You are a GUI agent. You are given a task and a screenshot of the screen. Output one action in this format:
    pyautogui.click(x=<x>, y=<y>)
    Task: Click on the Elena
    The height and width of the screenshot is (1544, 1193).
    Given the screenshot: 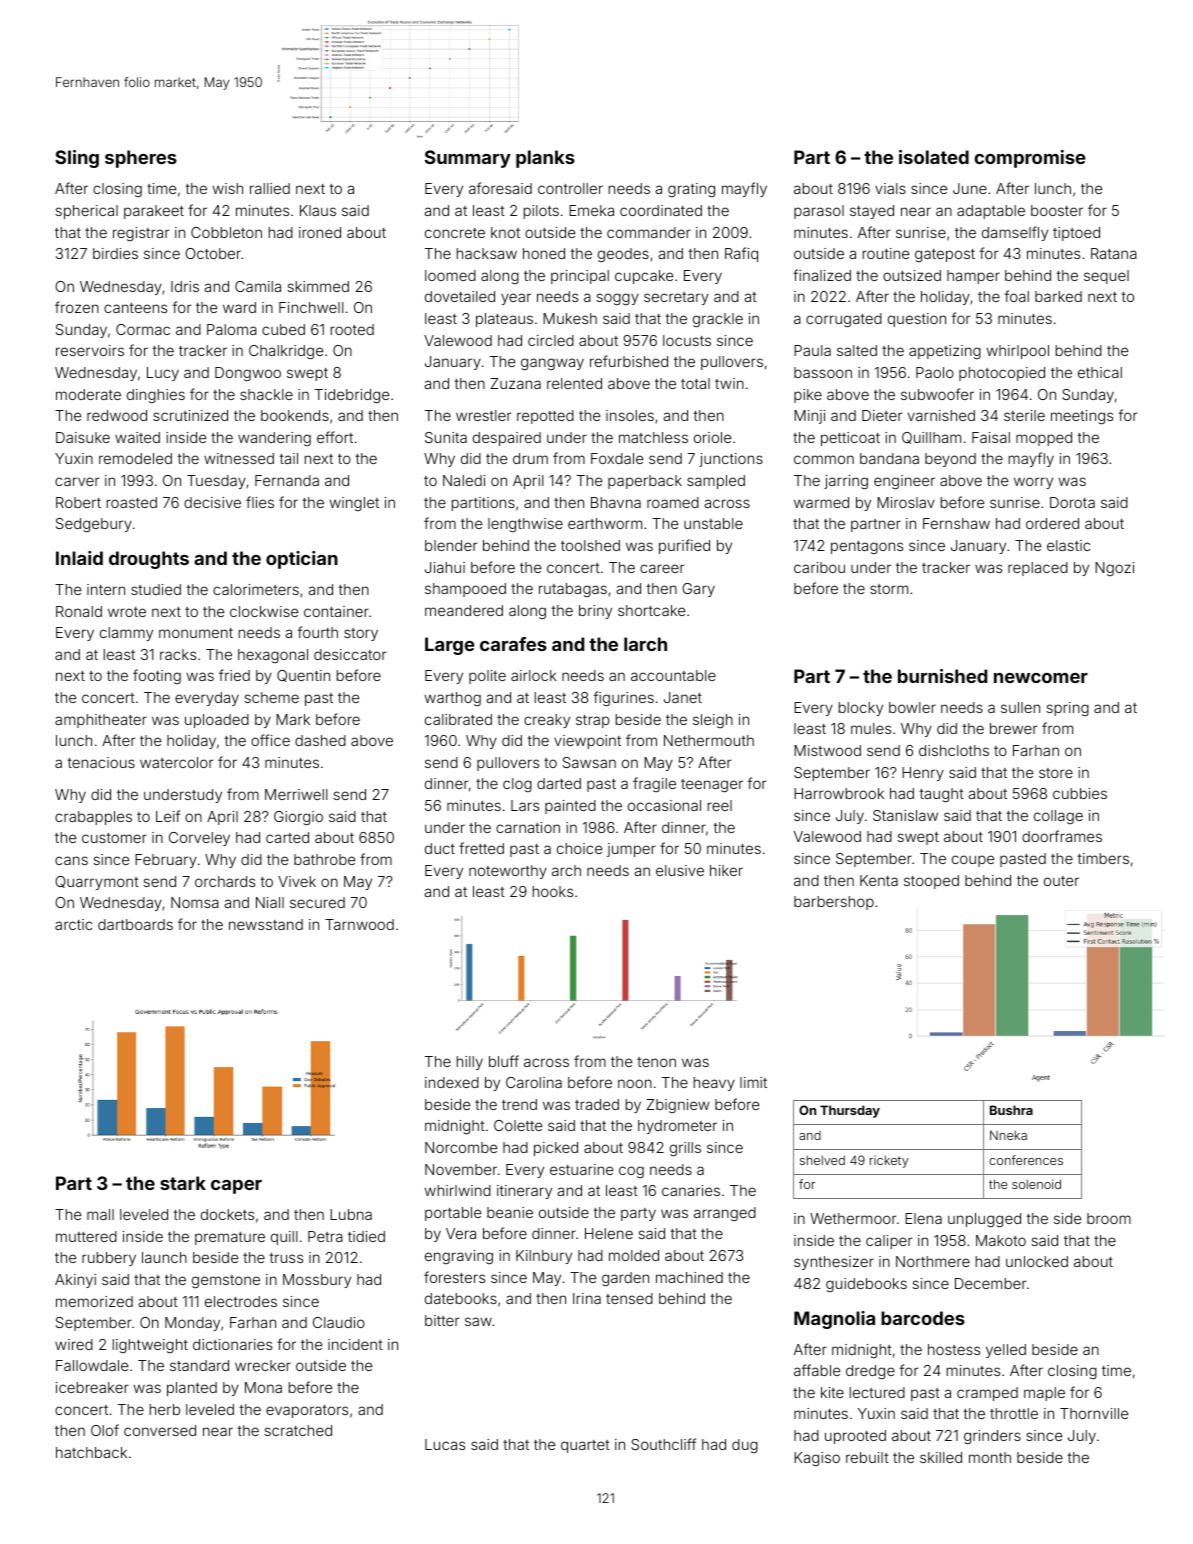 What is the action you would take?
    pyautogui.click(x=923, y=1218)
